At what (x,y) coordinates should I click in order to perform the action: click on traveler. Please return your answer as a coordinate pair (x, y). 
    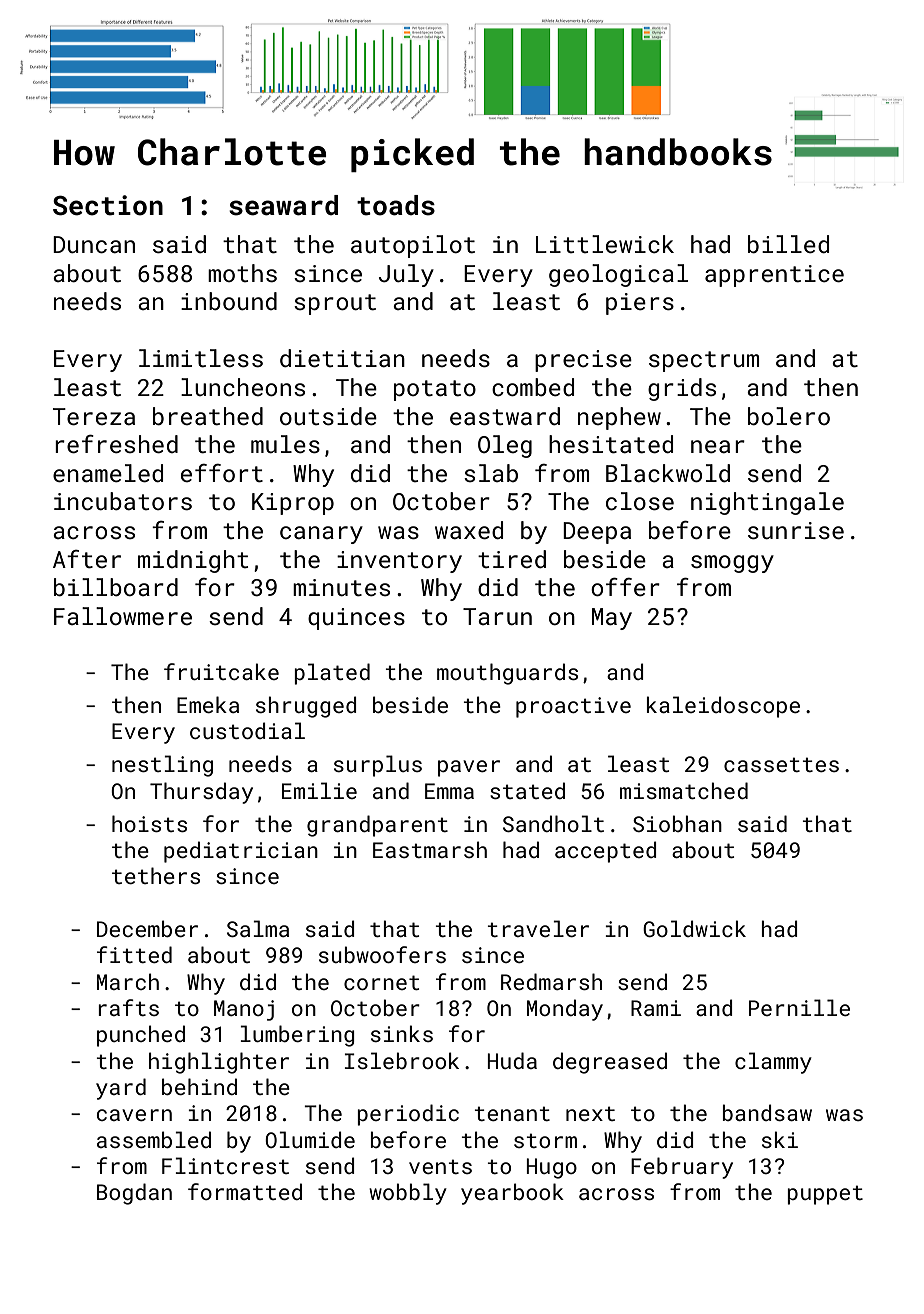
    Looking at the image, I should click on (538, 928).
